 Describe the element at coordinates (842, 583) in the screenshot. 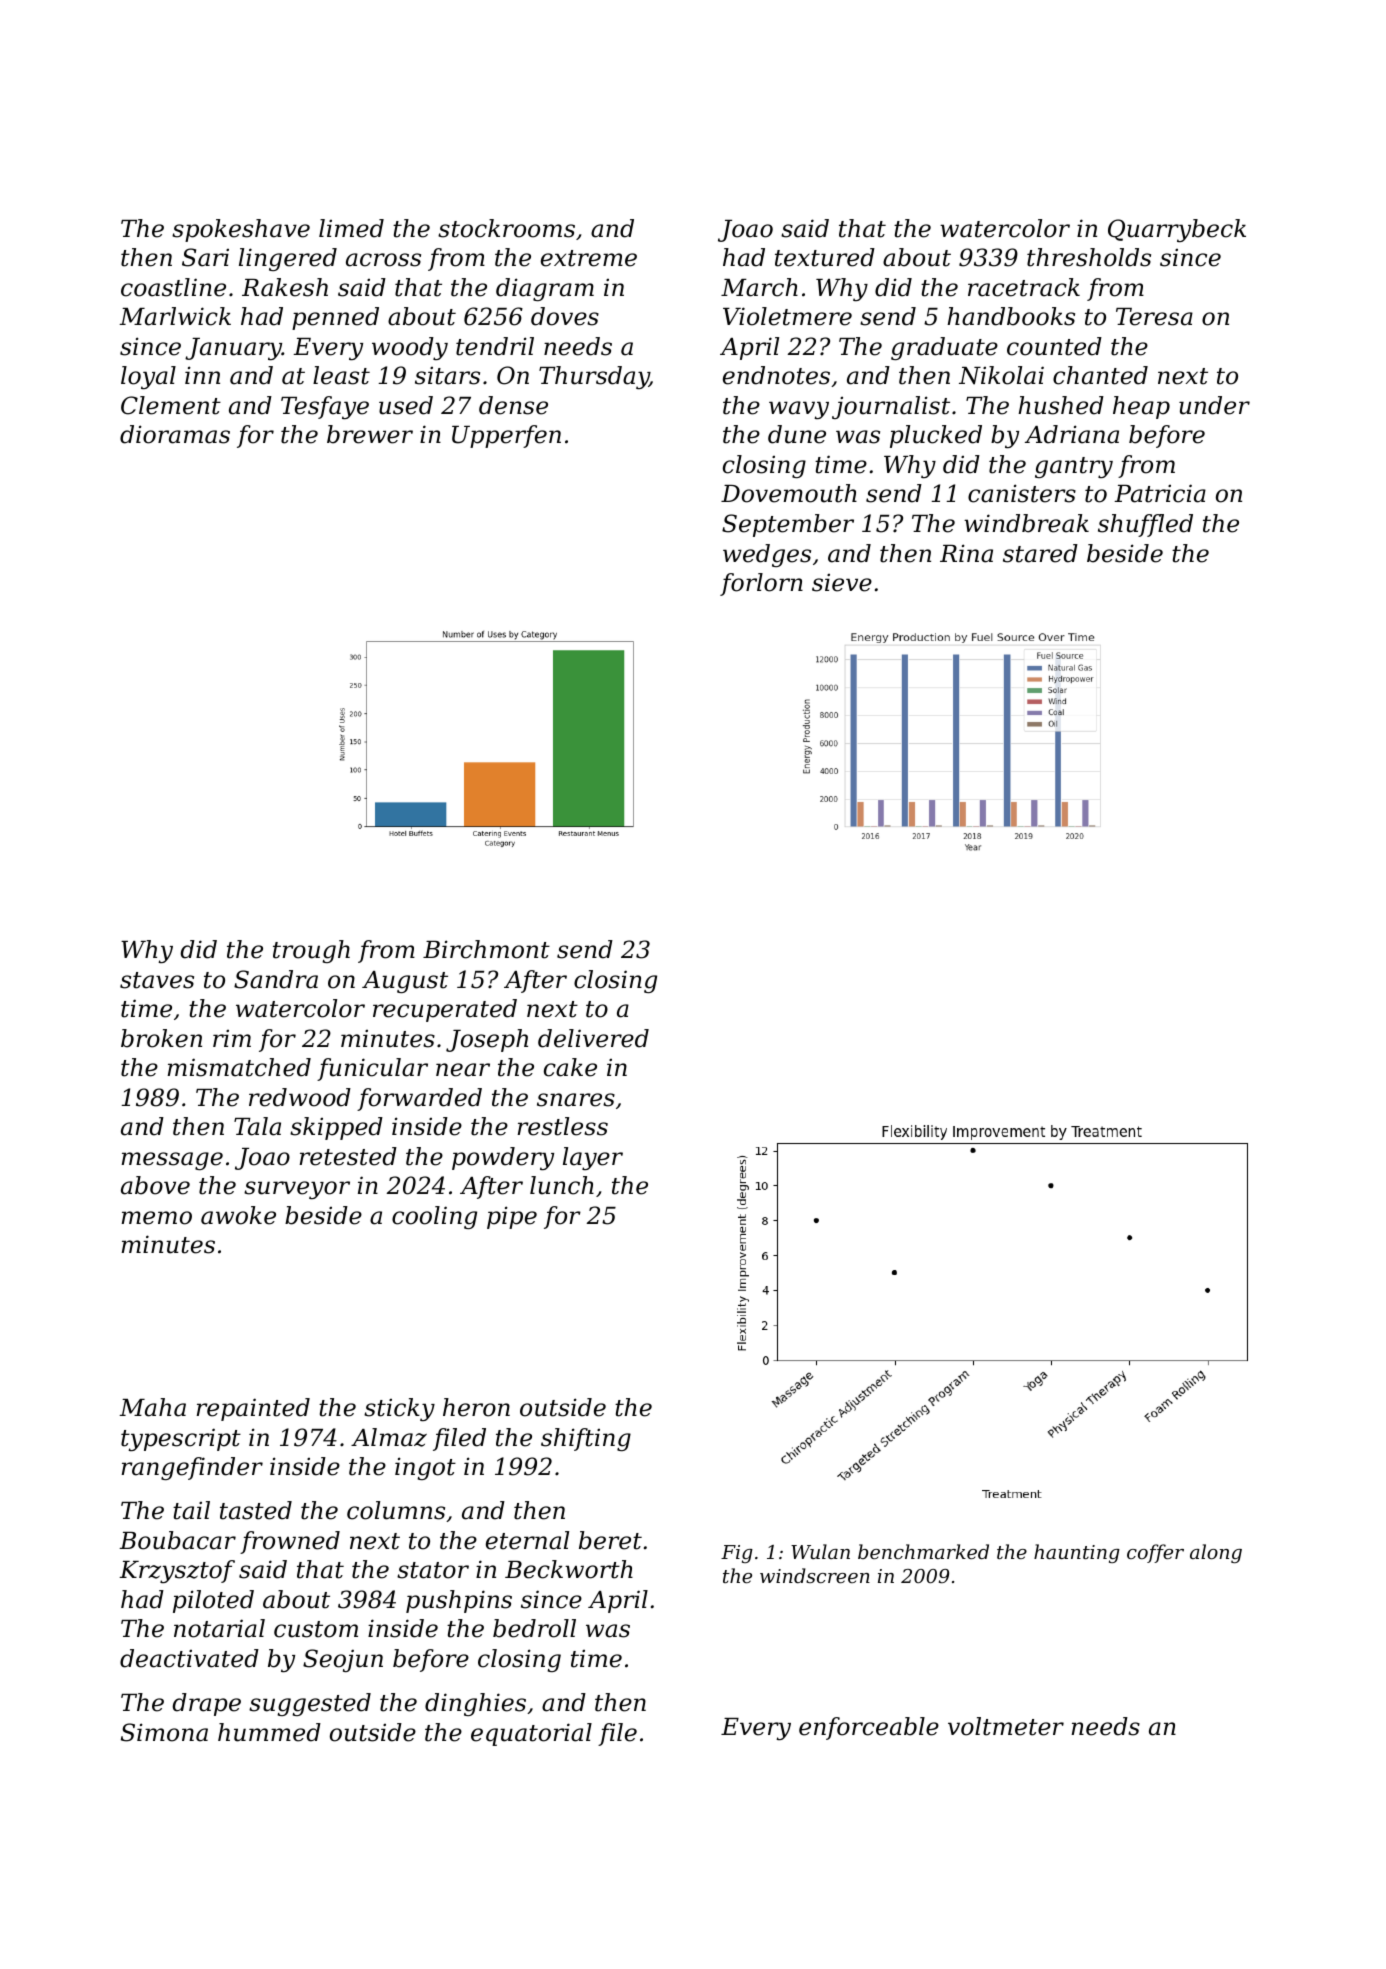

I see `sieve` at that location.
